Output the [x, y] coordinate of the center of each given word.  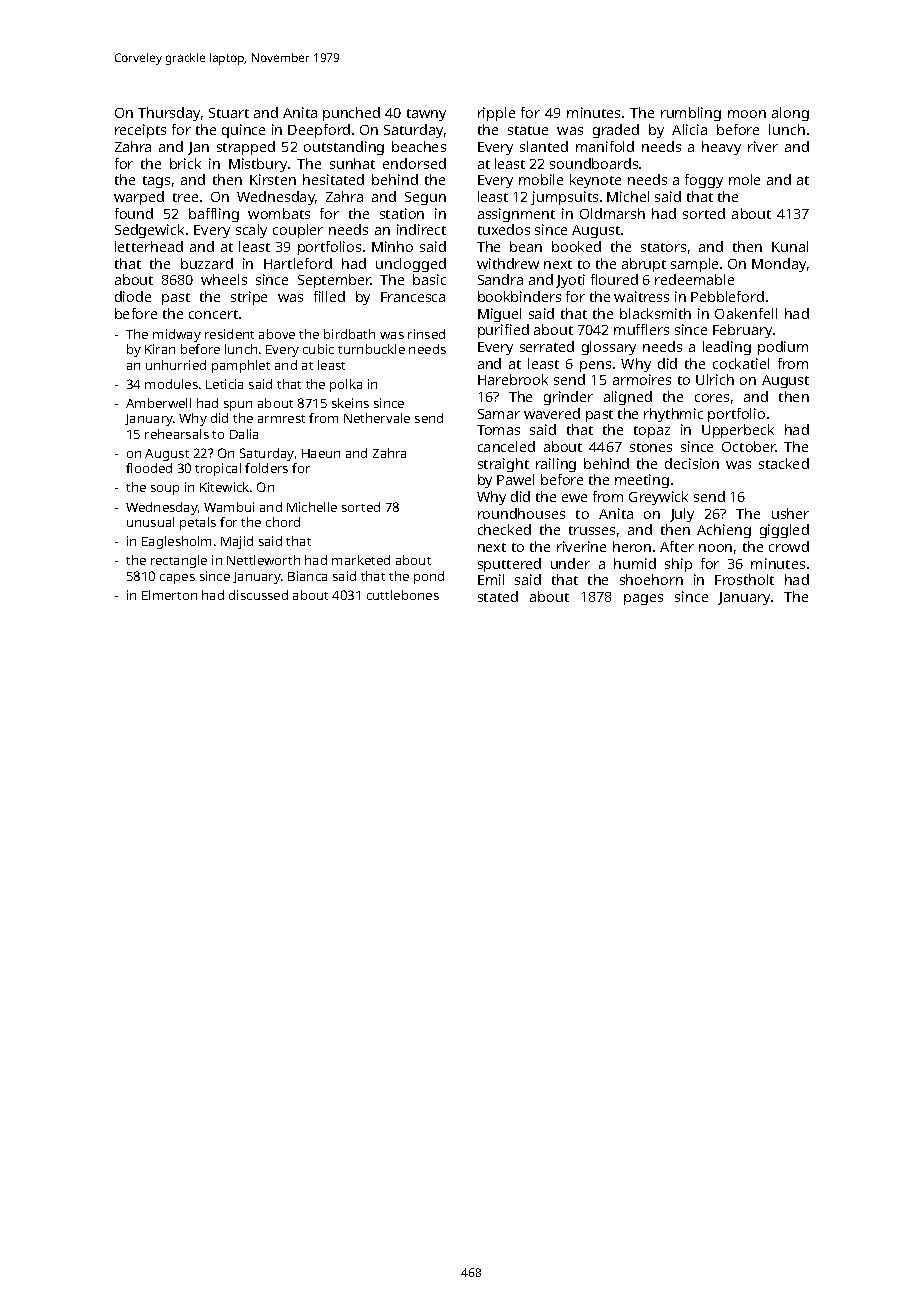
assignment [516, 215]
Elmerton [169, 595]
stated [498, 596]
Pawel [515, 479]
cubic [318, 349]
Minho [392, 246]
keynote [595, 181]
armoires [642, 379]
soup [165, 490]
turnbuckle [371, 349]
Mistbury [258, 165]
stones [651, 447]
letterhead [149, 246]
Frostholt [744, 579]
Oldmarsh [612, 213]
